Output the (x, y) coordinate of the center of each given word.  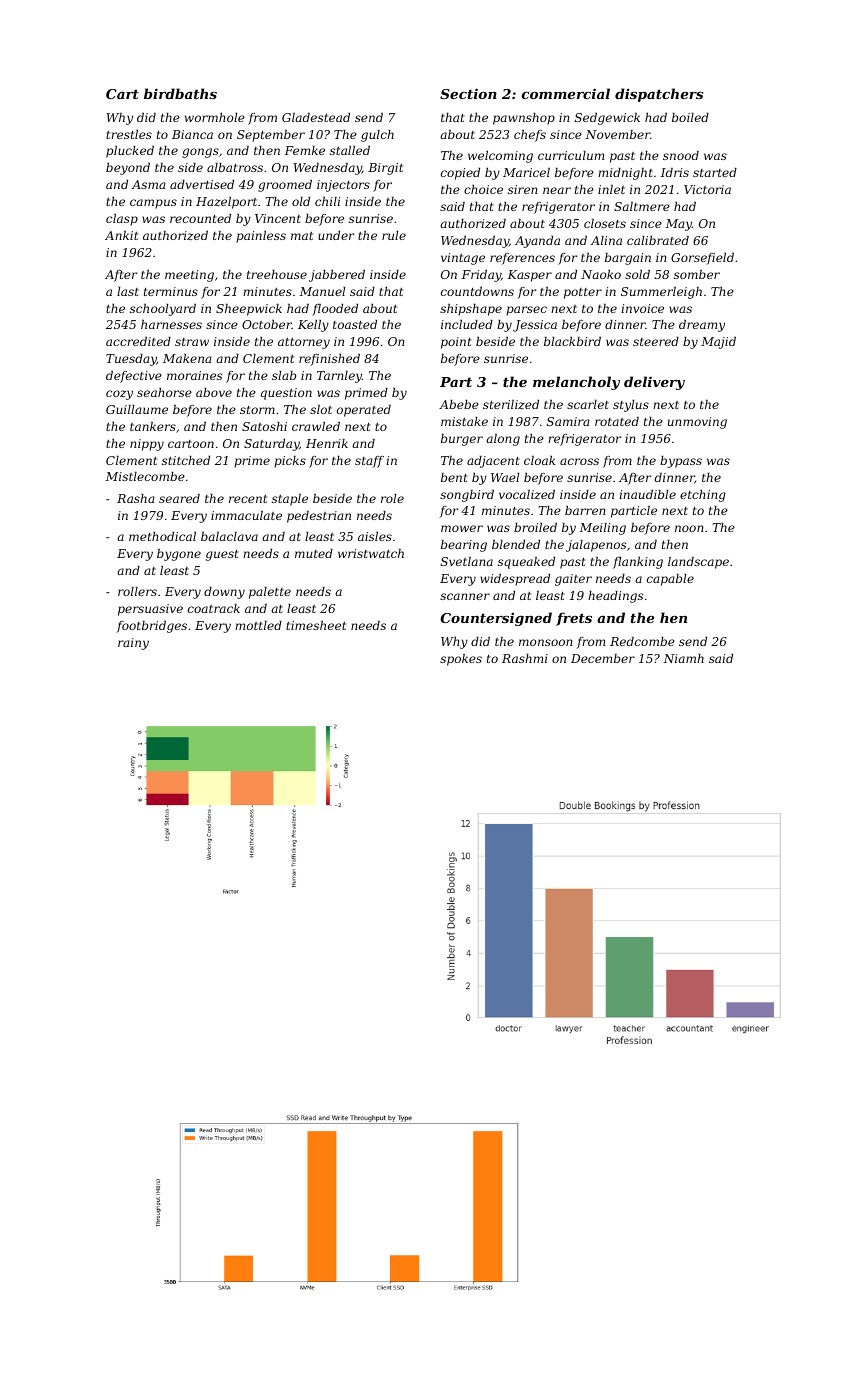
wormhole (215, 117)
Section (468, 93)
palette (270, 593)
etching (703, 496)
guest (222, 555)
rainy (133, 644)
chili (327, 201)
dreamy (702, 326)
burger (462, 440)
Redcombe (642, 641)
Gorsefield (702, 259)
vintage (463, 259)
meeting (189, 276)
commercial (565, 93)
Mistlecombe (145, 476)
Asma (149, 184)
